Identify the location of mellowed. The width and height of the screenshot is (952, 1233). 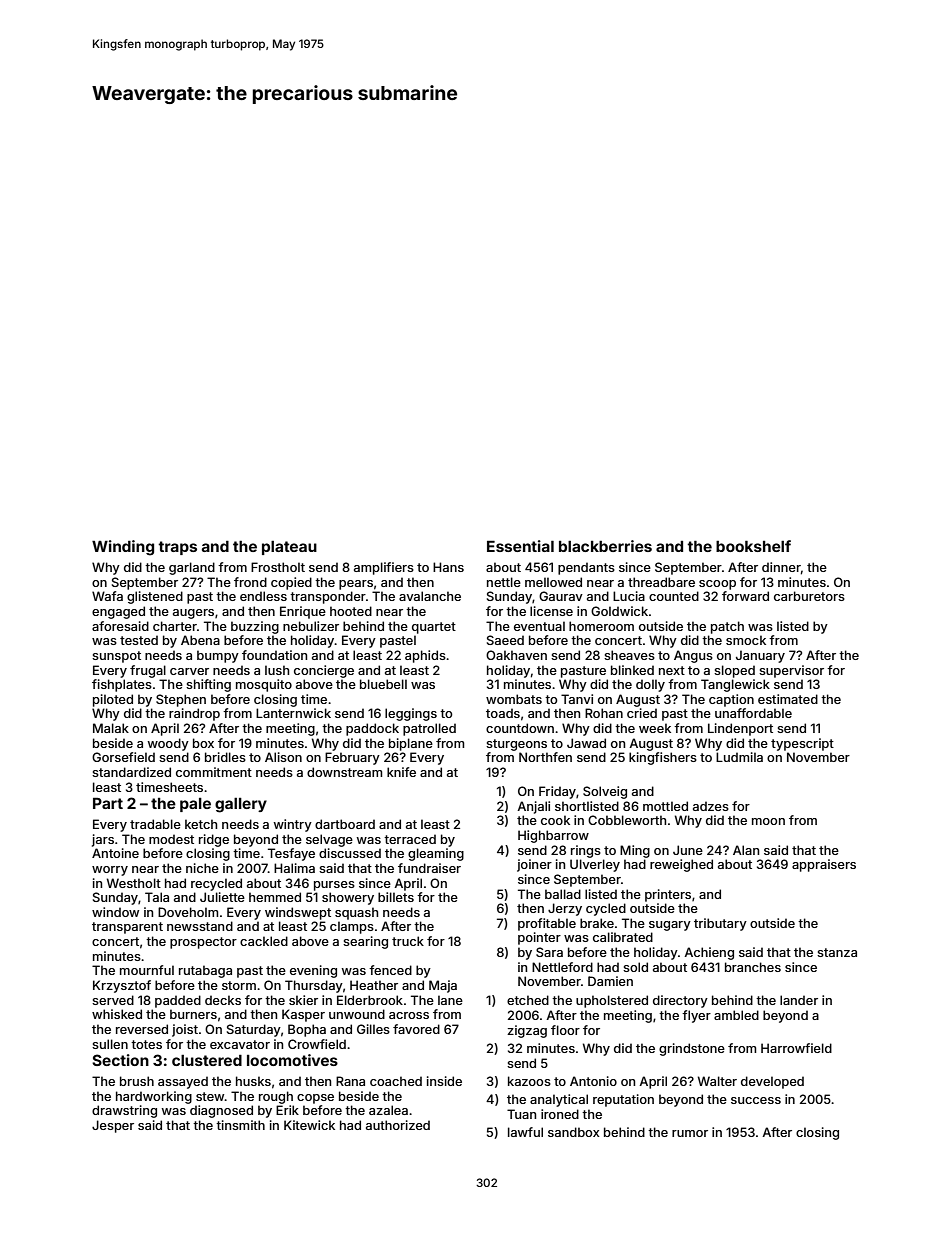
(553, 582).
